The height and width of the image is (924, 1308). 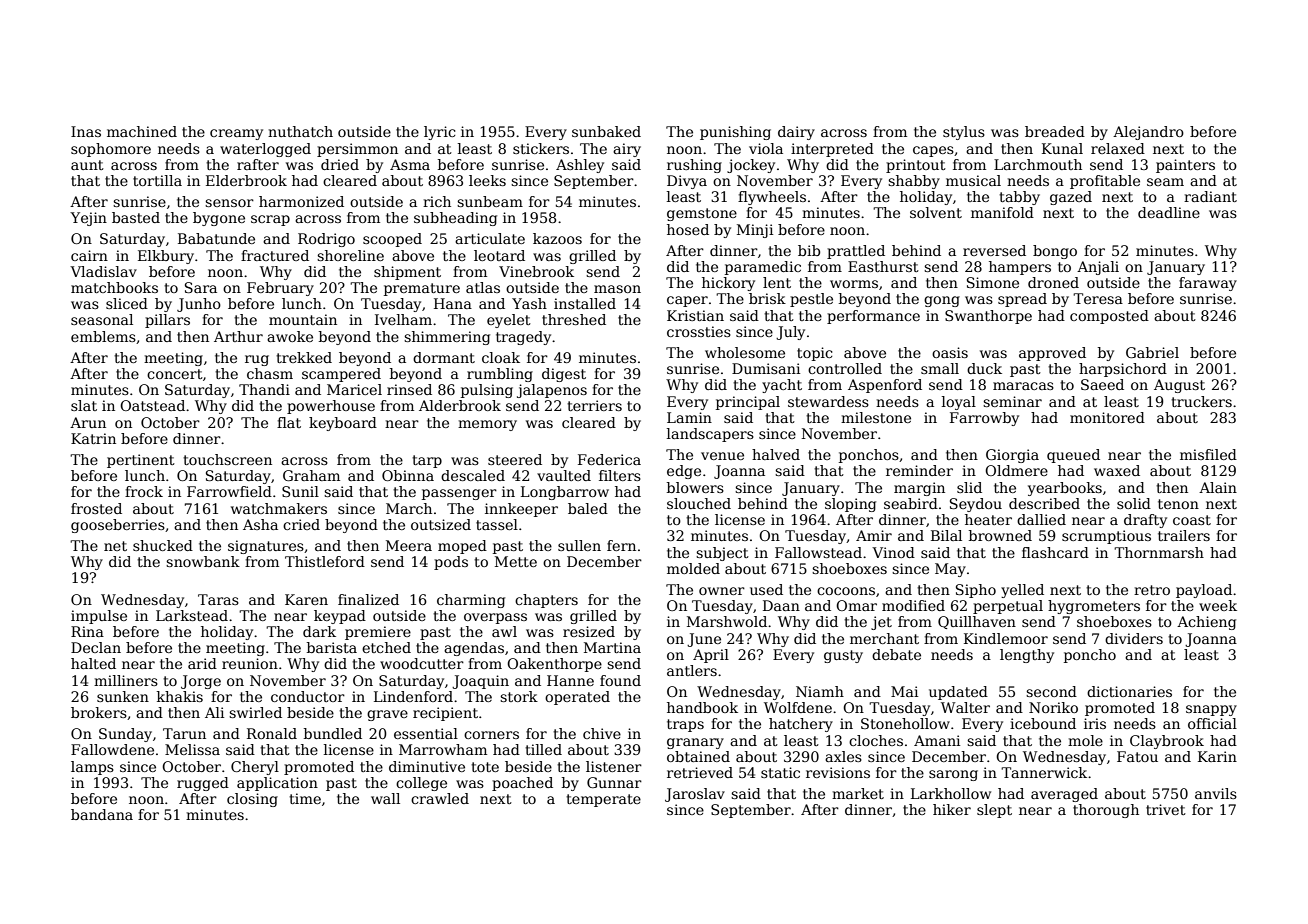 I want to click on Fatou, so click(x=1137, y=756).
